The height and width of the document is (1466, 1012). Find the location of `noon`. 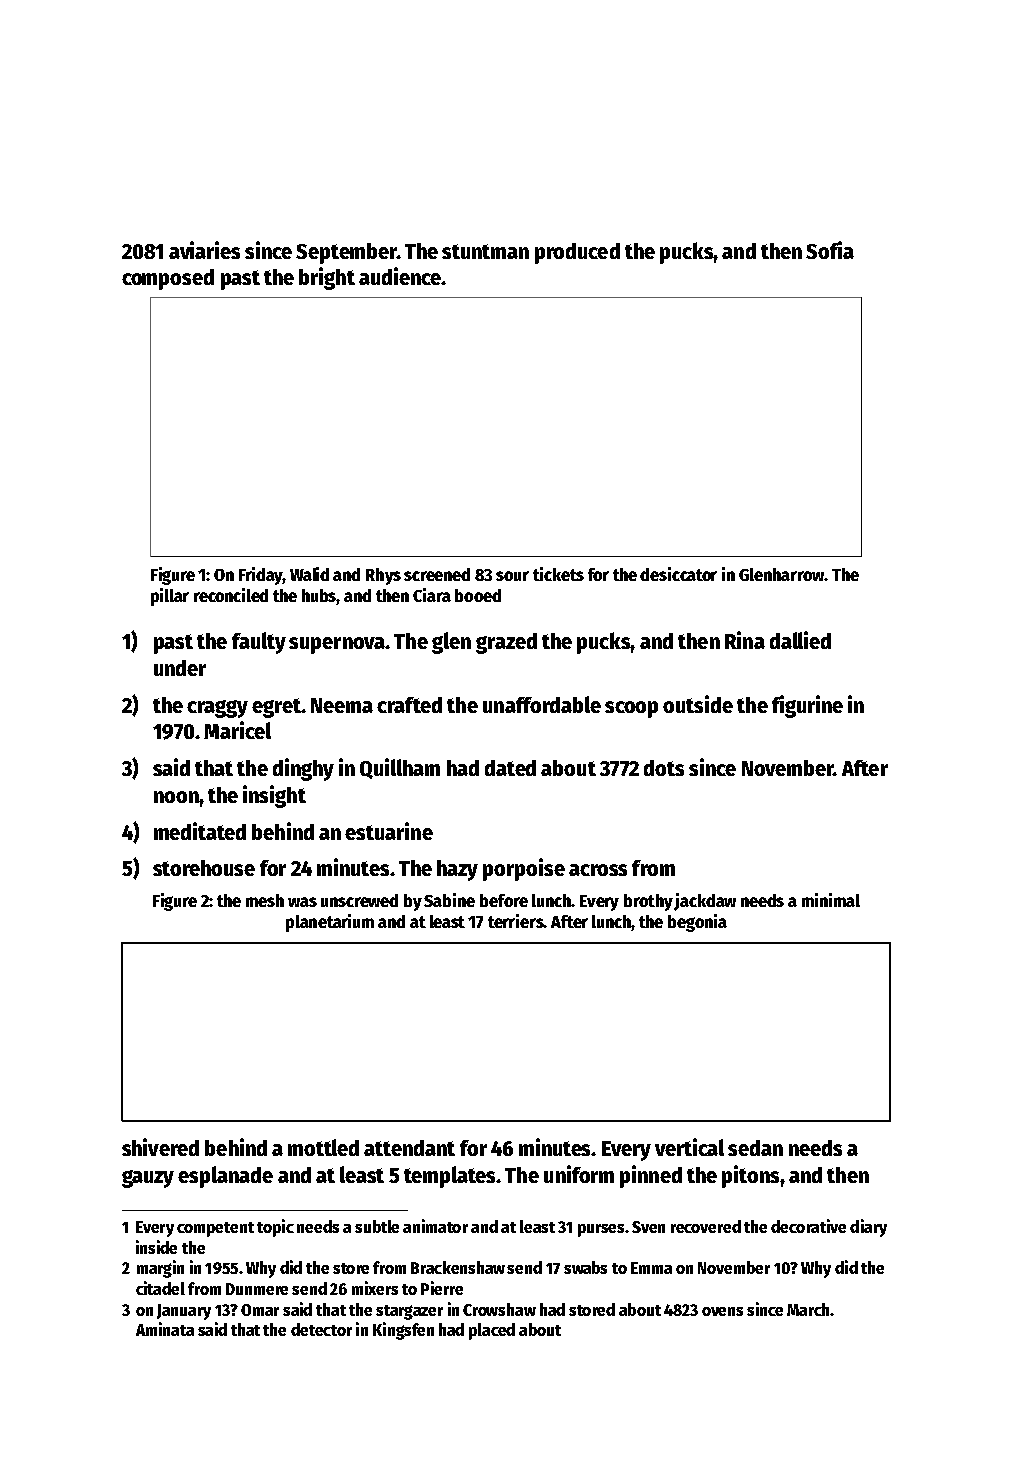

noon is located at coordinates (176, 797).
